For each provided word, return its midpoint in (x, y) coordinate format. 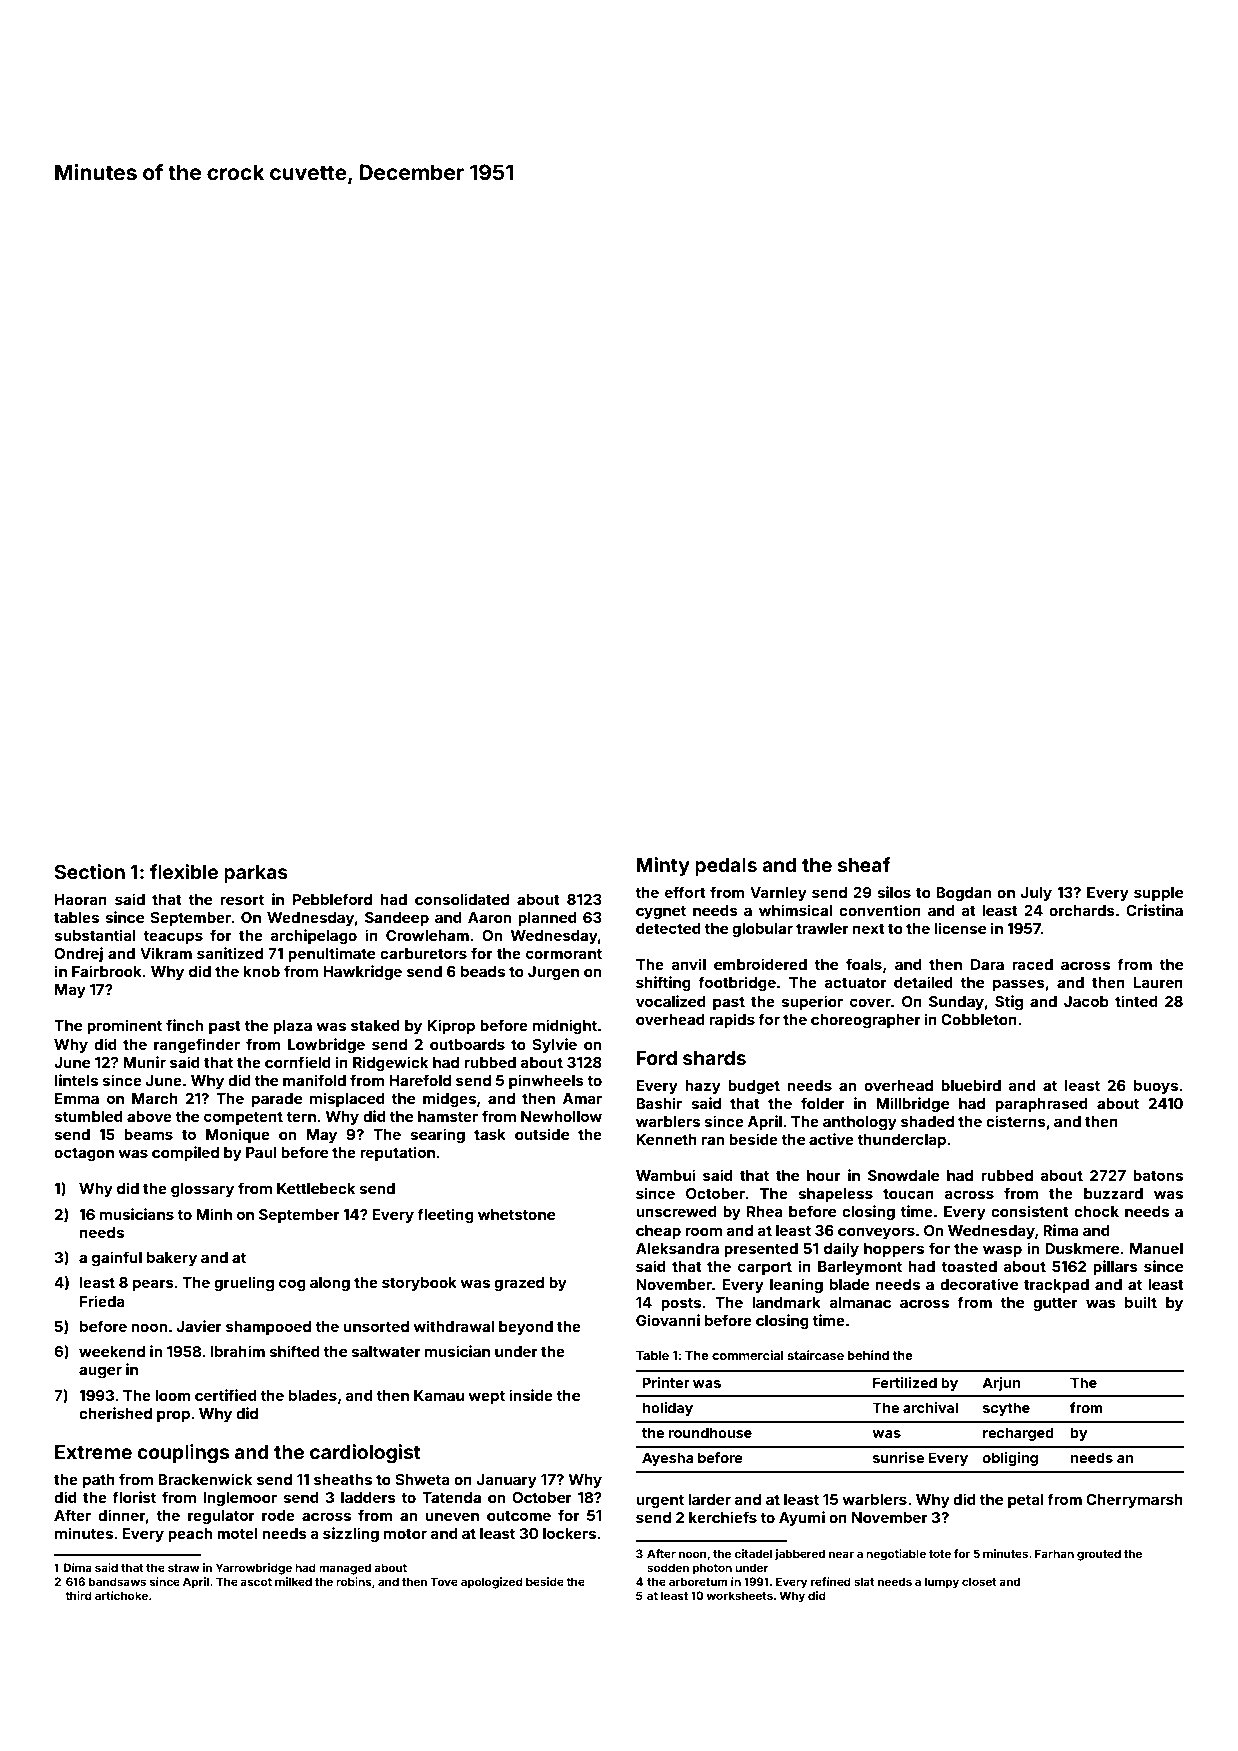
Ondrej (78, 954)
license (960, 928)
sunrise (898, 1457)
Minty (663, 866)
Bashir (659, 1103)
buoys (1156, 1087)
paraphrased (1041, 1105)
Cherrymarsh (1134, 1501)
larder (709, 1499)
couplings (183, 1453)
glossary (202, 1190)
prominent (124, 1026)
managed (345, 1569)
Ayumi (802, 1518)
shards (714, 1058)
